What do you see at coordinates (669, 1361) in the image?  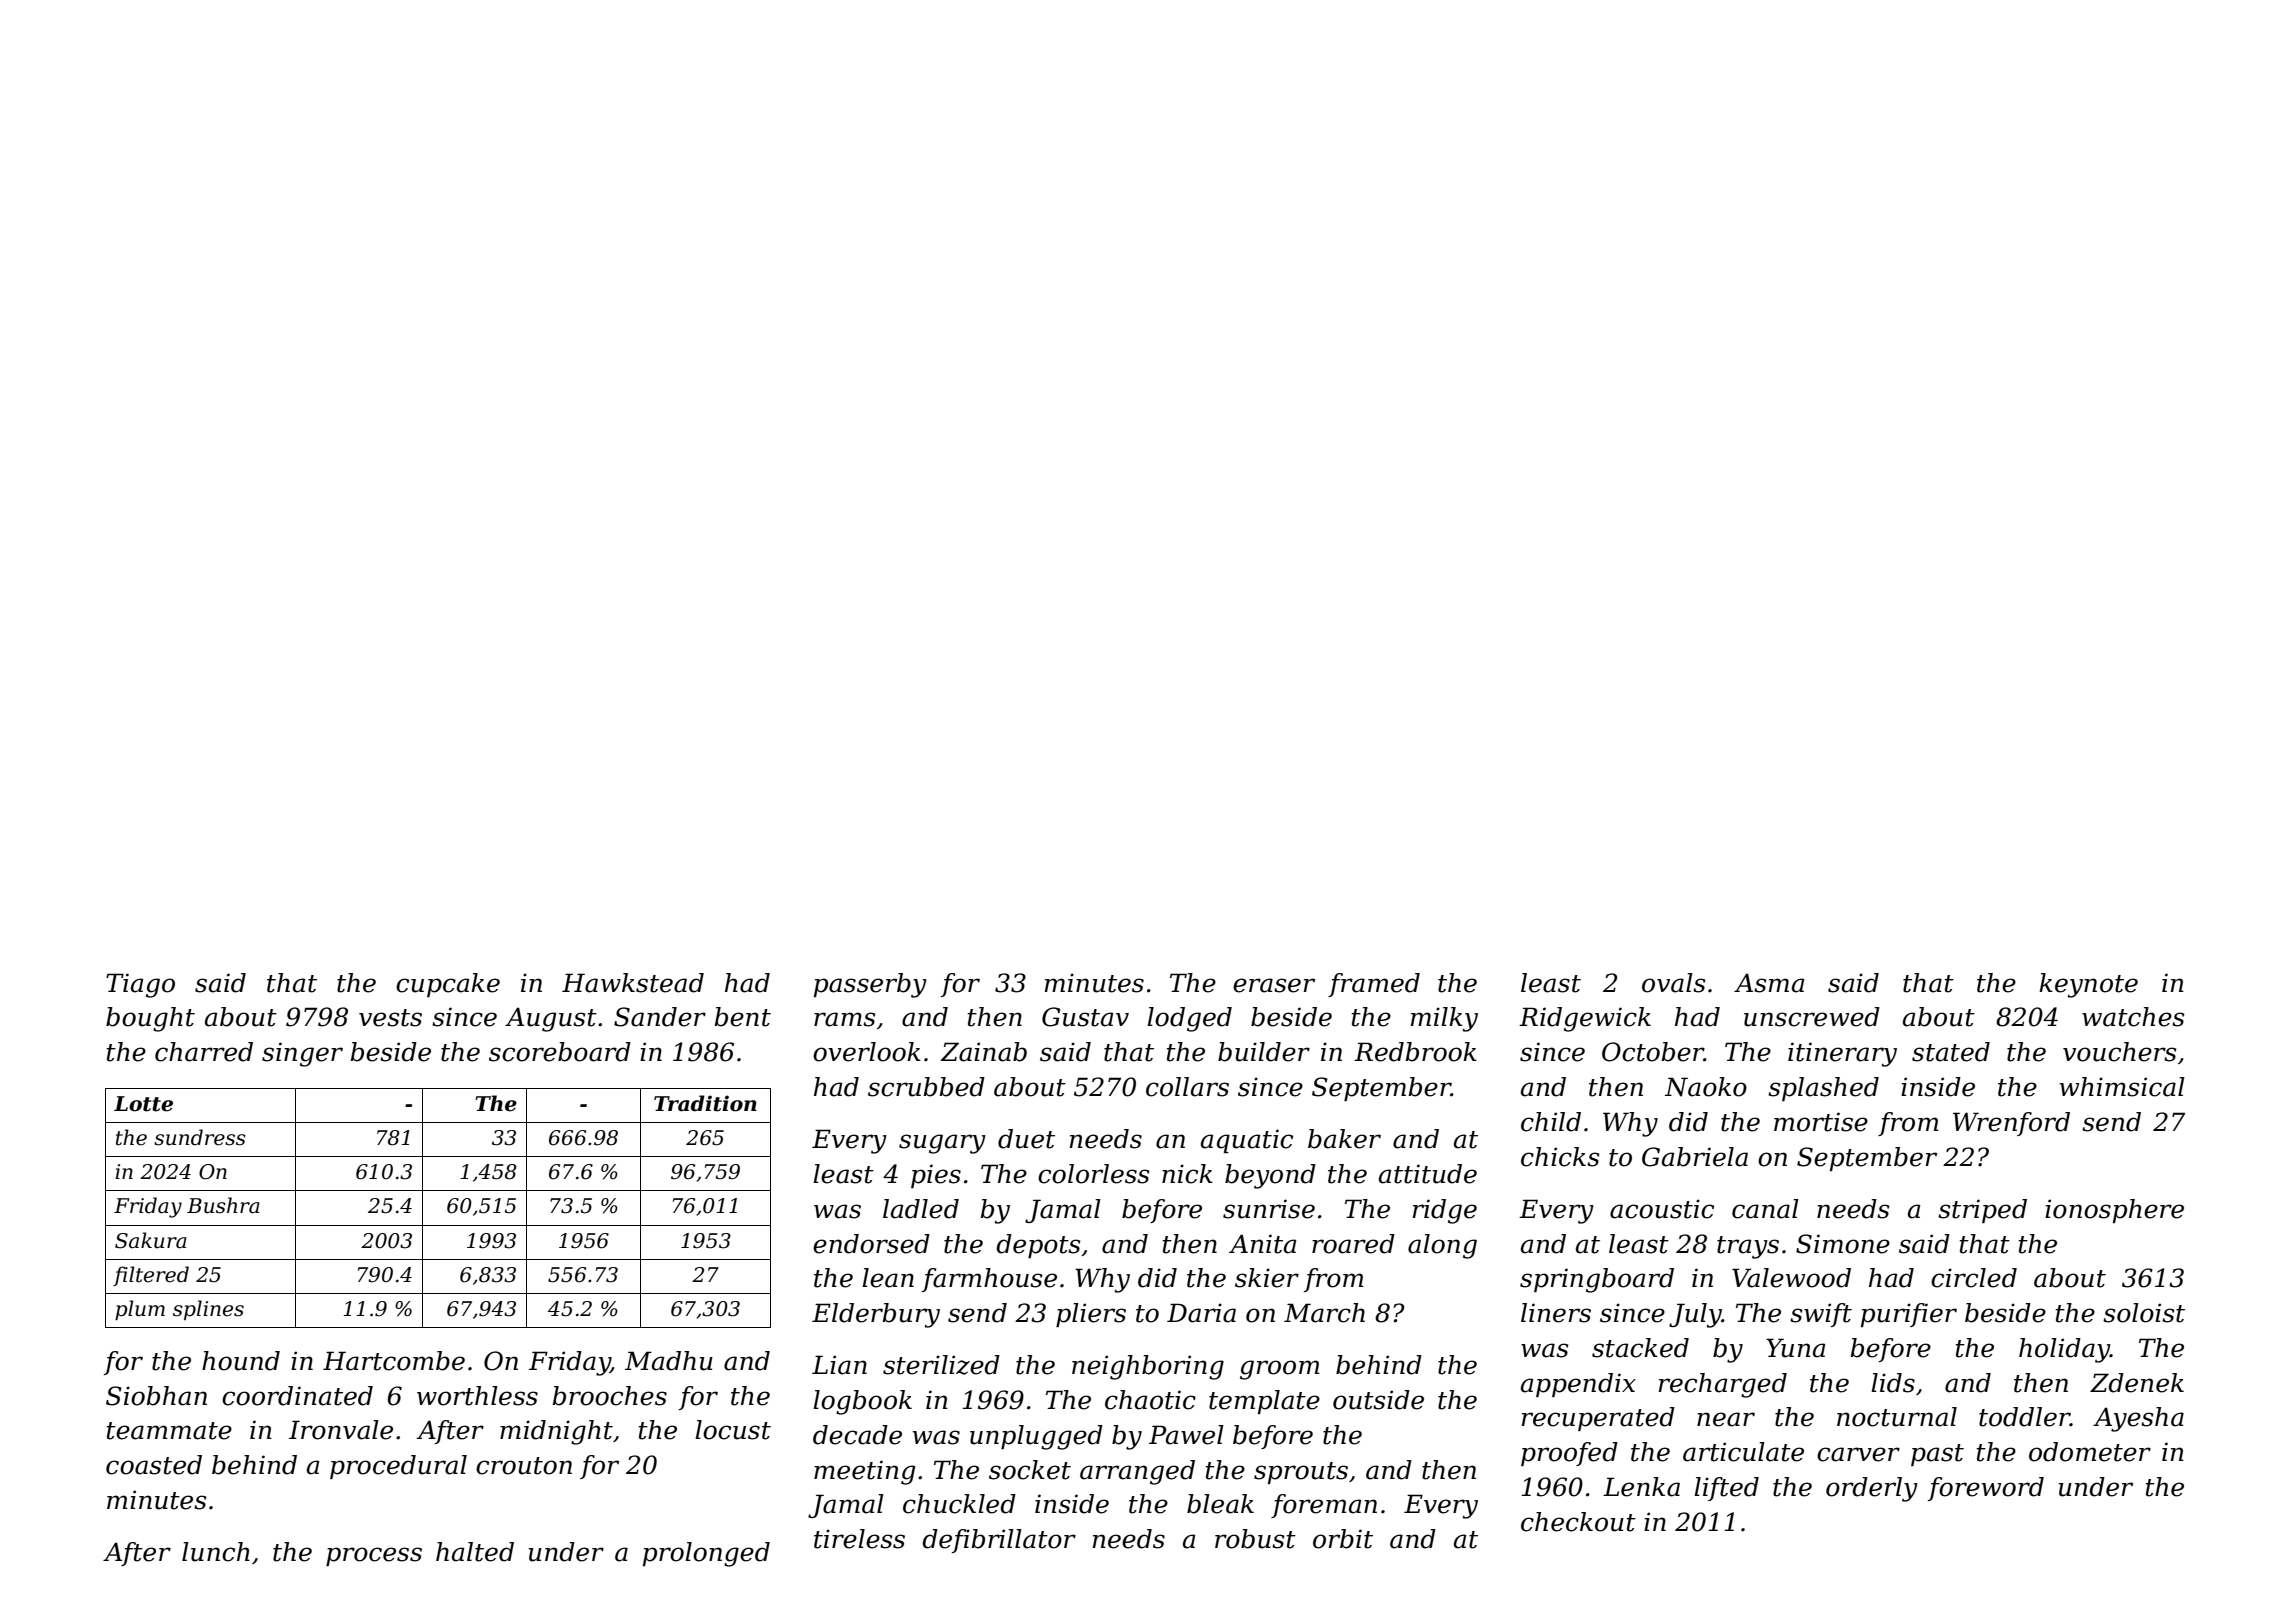 I see `Madhu` at bounding box center [669, 1361].
